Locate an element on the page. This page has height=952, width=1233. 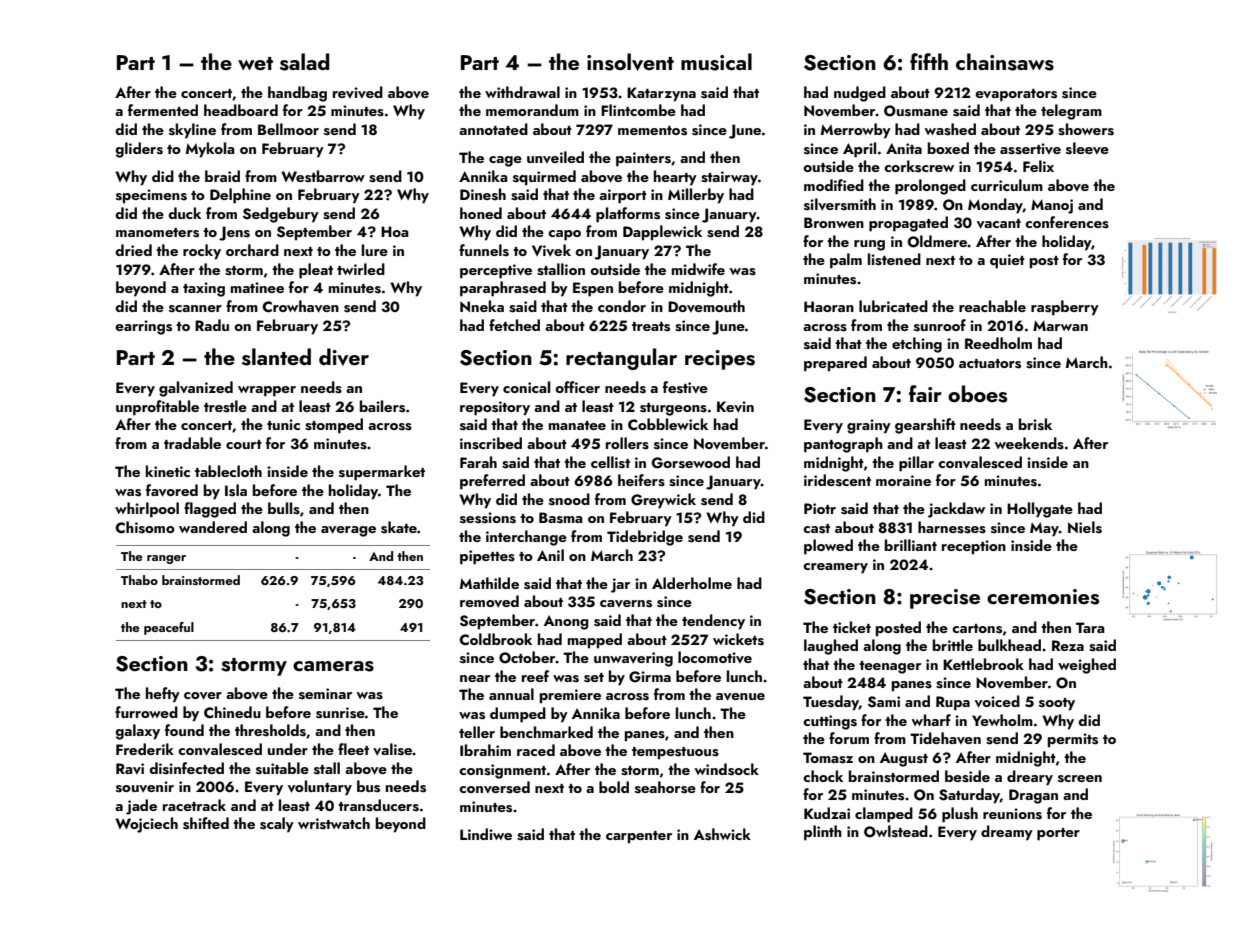
salad is located at coordinates (304, 62).
